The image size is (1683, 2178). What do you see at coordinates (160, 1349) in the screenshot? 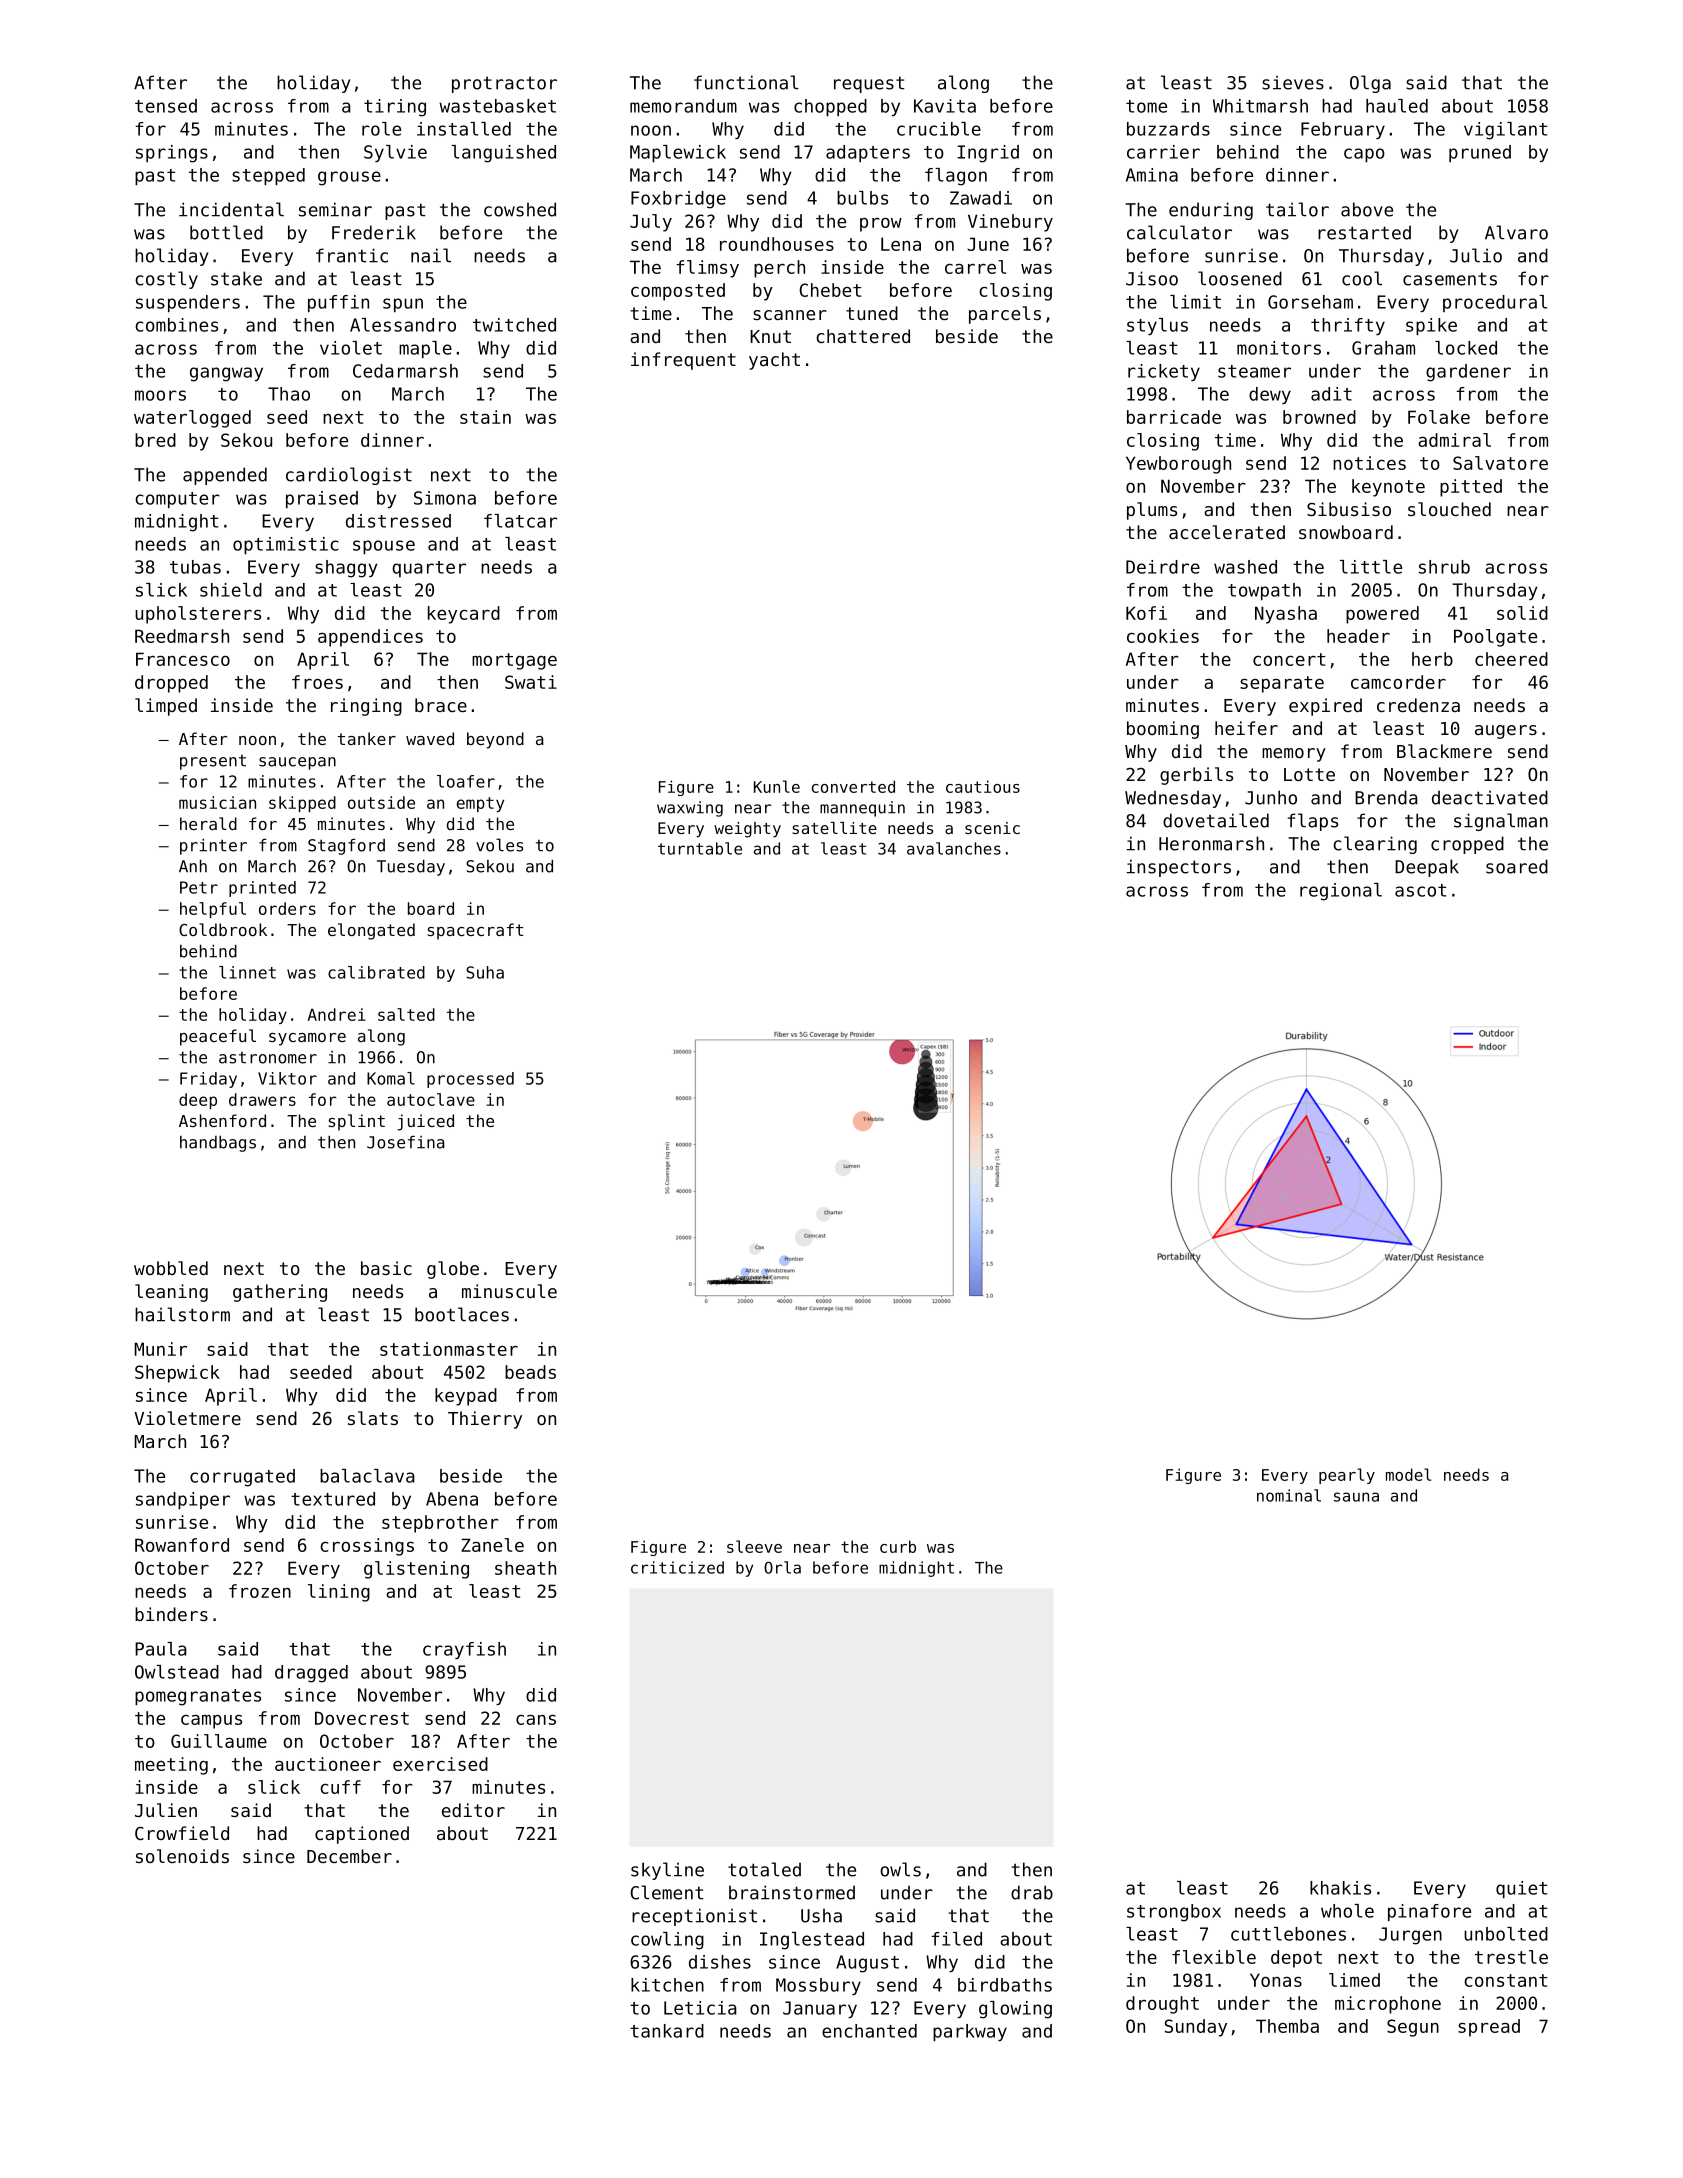
I see `Munir` at bounding box center [160, 1349].
